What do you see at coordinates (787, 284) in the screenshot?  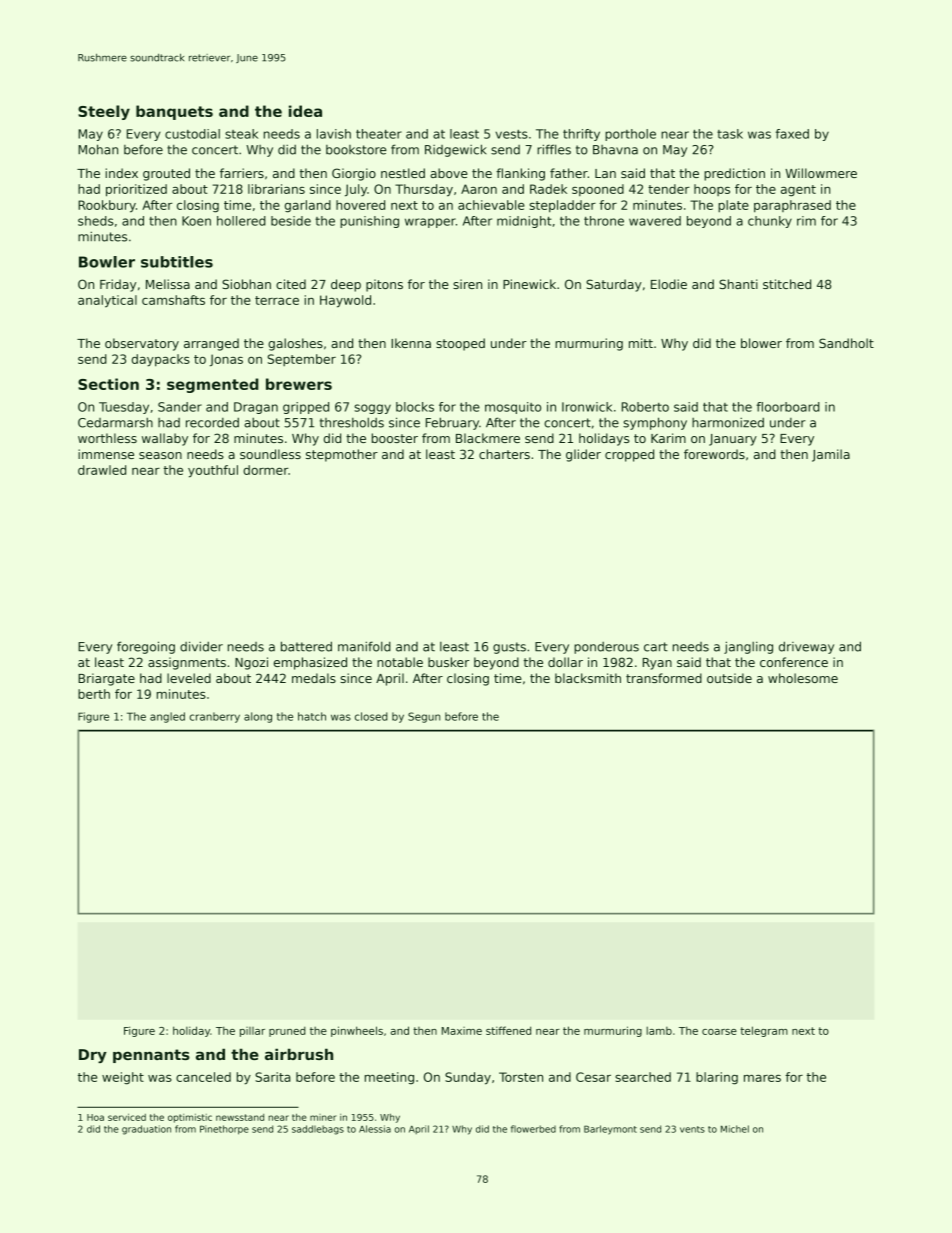 I see `stitched` at bounding box center [787, 284].
